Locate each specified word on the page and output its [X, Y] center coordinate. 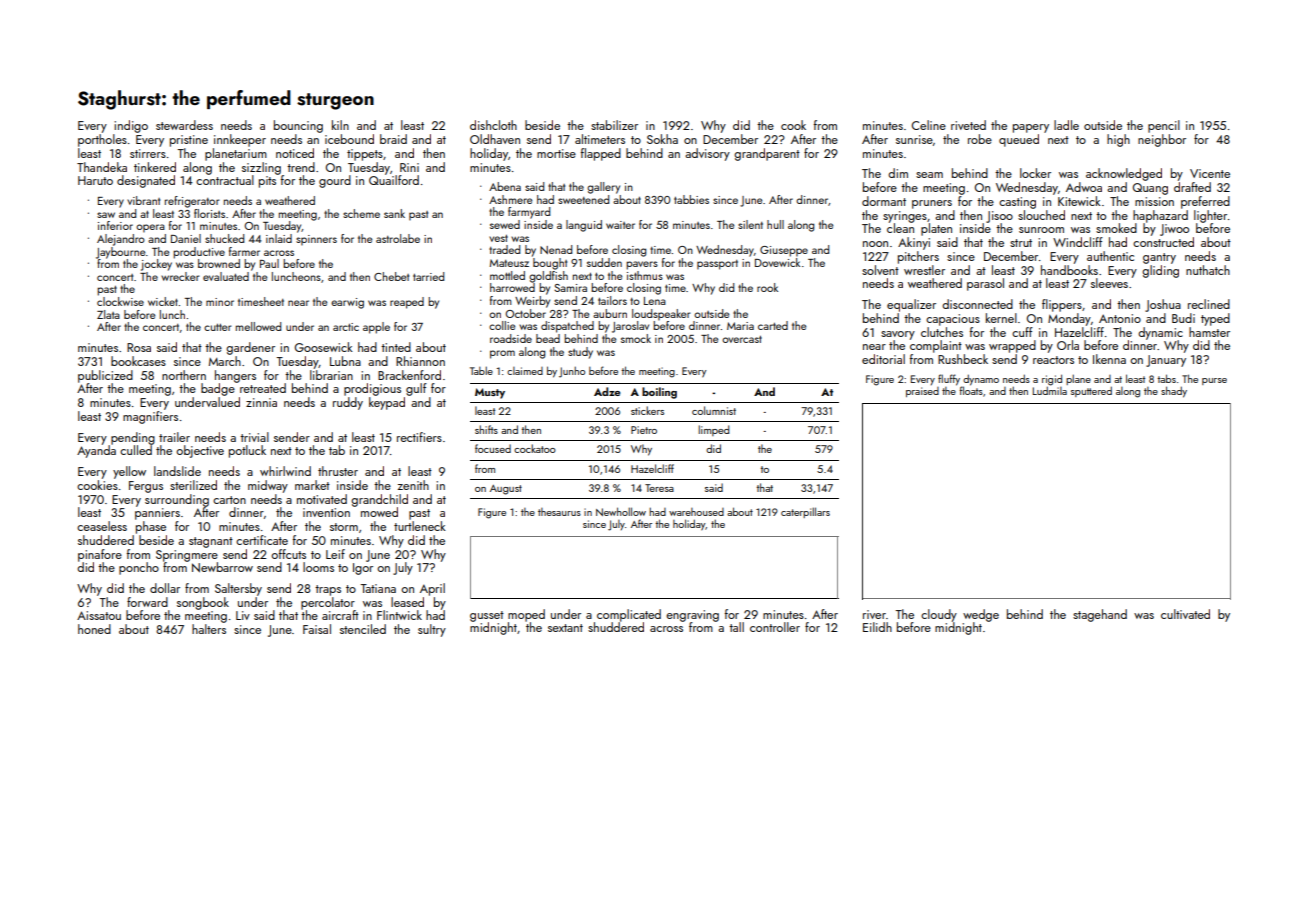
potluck [247, 451]
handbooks [1069, 270]
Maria [740, 326]
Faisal [317, 629]
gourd [335, 181]
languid [584, 226]
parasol [985, 284]
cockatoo [535, 448]
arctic [346, 327]
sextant [565, 628]
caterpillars [805, 512]
